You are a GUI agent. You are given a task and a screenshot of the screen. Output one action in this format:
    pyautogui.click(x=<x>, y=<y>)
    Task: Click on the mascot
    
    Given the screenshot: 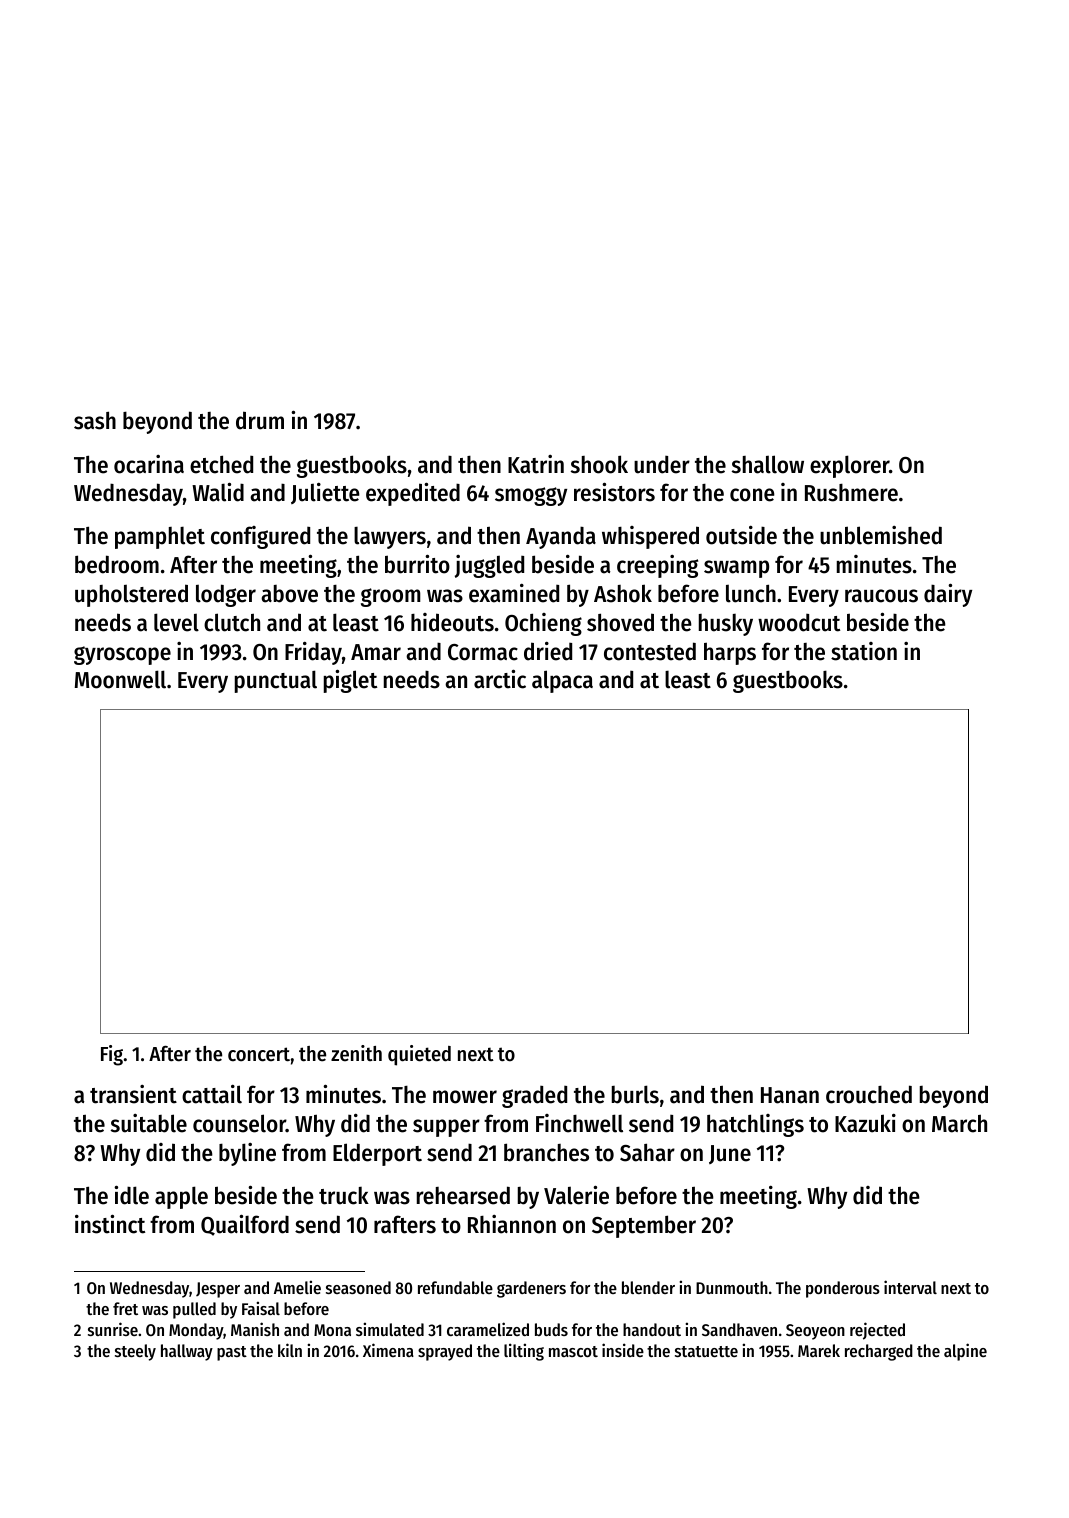 What is the action you would take?
    pyautogui.click(x=573, y=1351)
